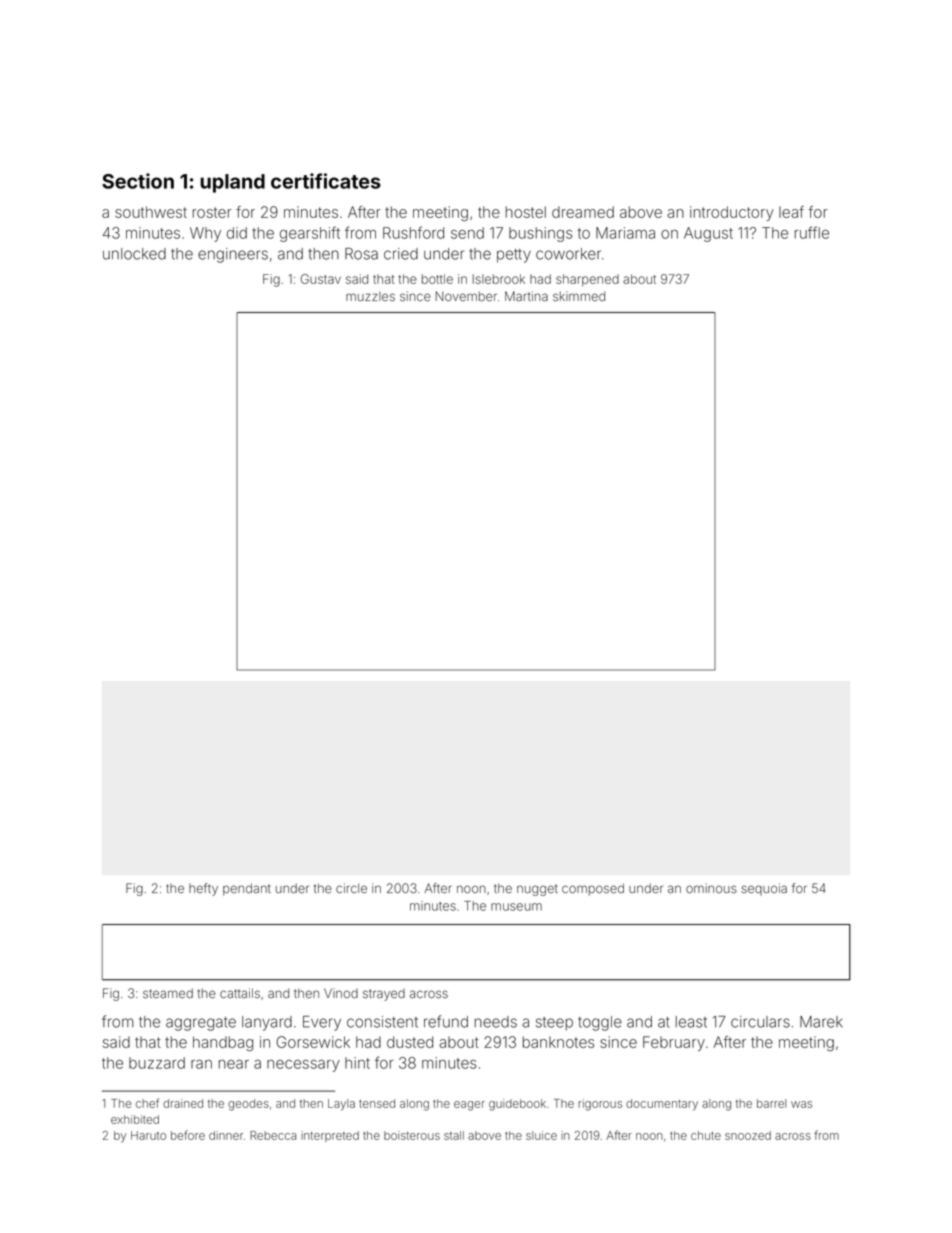  I want to click on certificates, so click(326, 181).
